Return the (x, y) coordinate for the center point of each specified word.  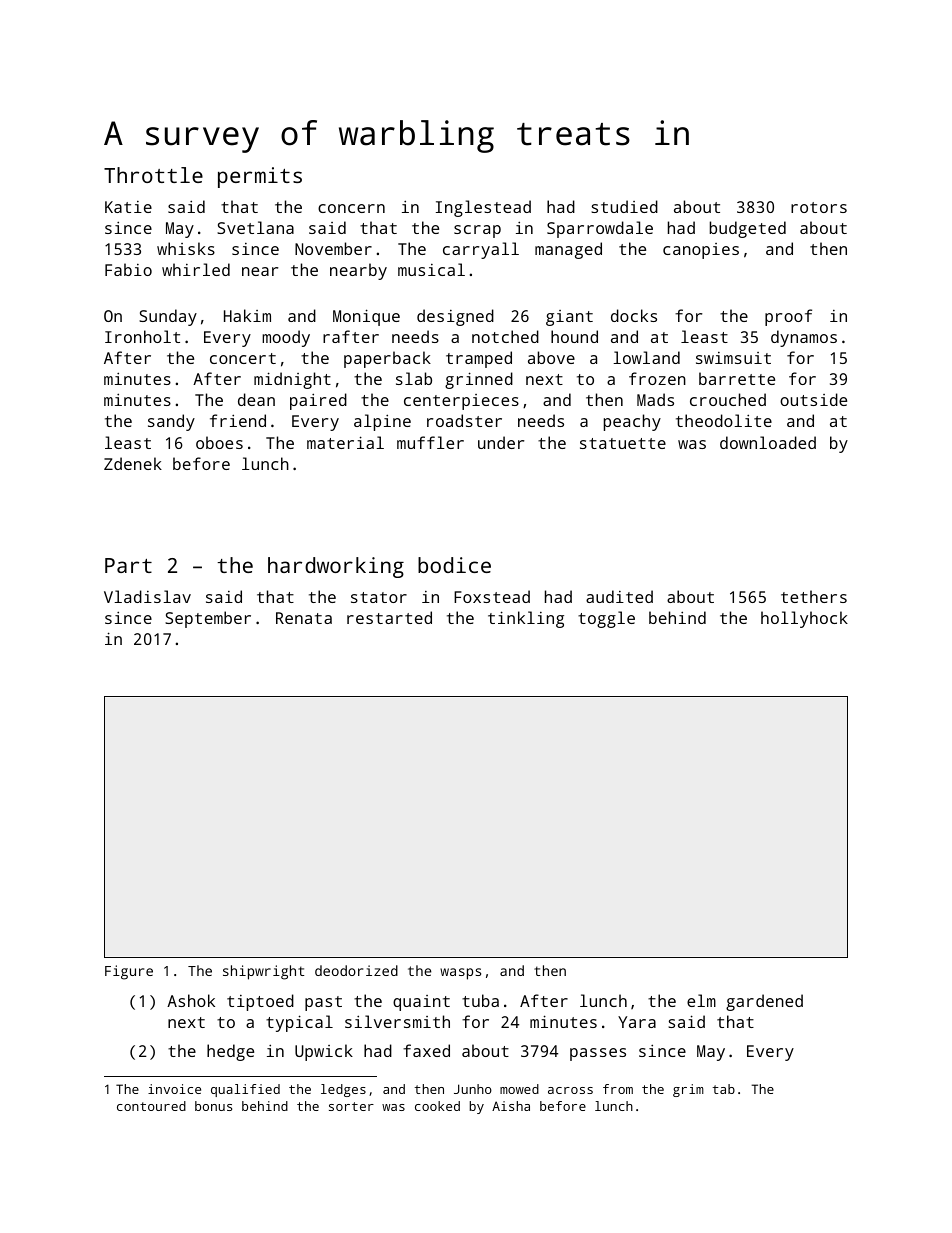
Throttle (153, 175)
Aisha (511, 1106)
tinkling (526, 619)
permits (260, 177)
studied (625, 206)
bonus (213, 1106)
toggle (606, 619)
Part (128, 565)
